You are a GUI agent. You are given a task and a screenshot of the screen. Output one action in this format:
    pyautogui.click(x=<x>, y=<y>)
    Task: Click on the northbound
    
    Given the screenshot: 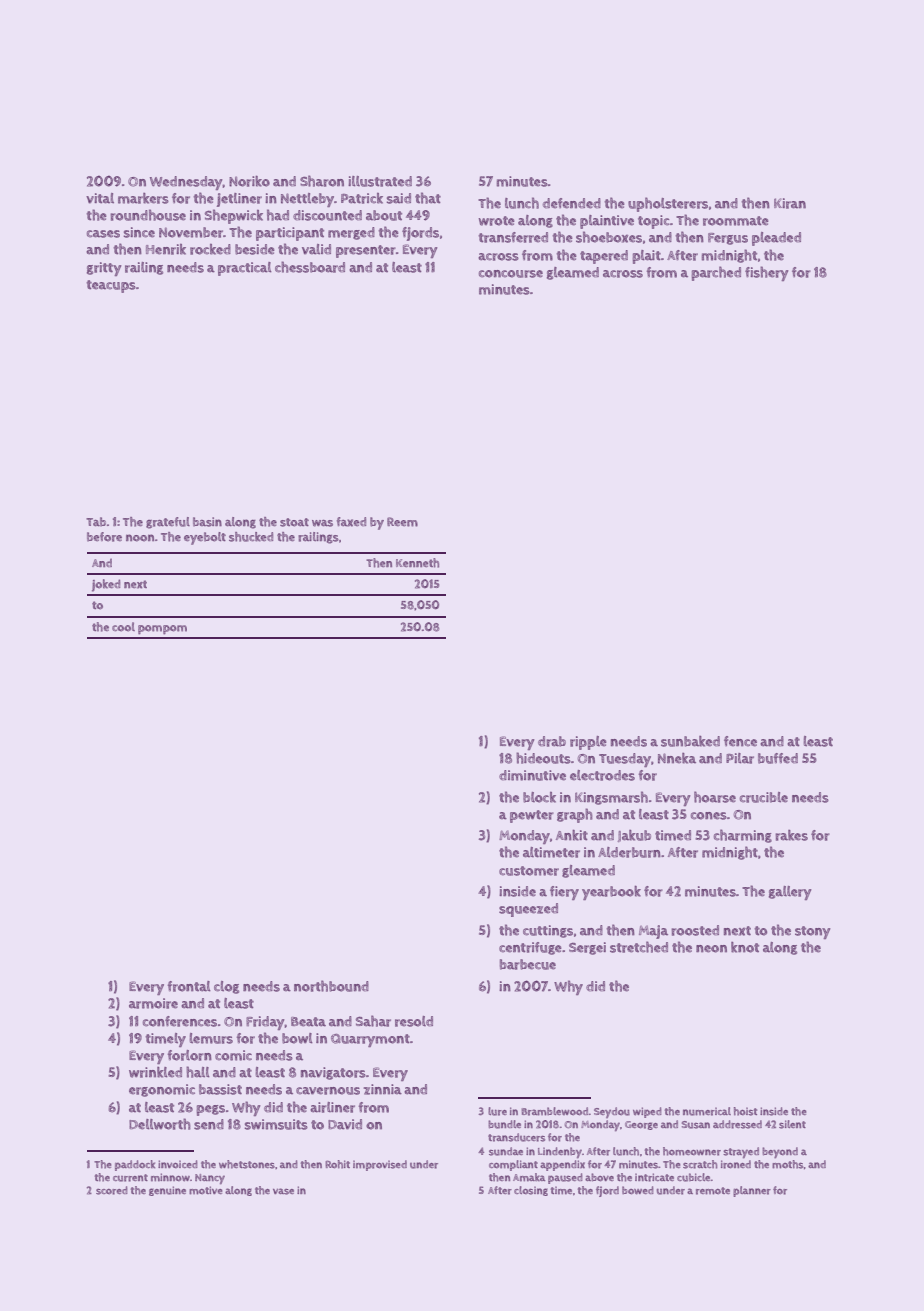 What is the action you would take?
    pyautogui.click(x=331, y=986)
